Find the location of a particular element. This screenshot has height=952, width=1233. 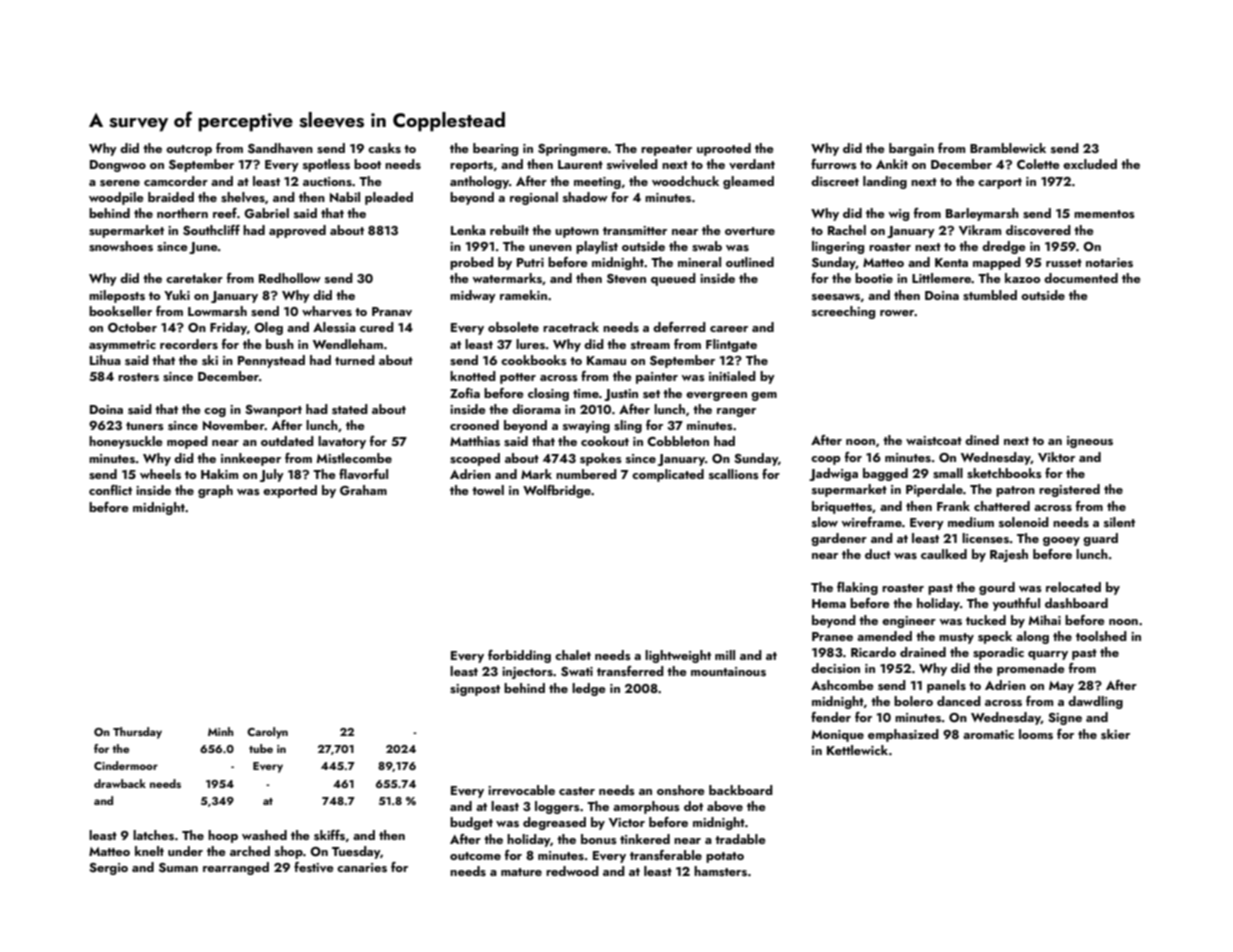

potato is located at coordinates (725, 857).
